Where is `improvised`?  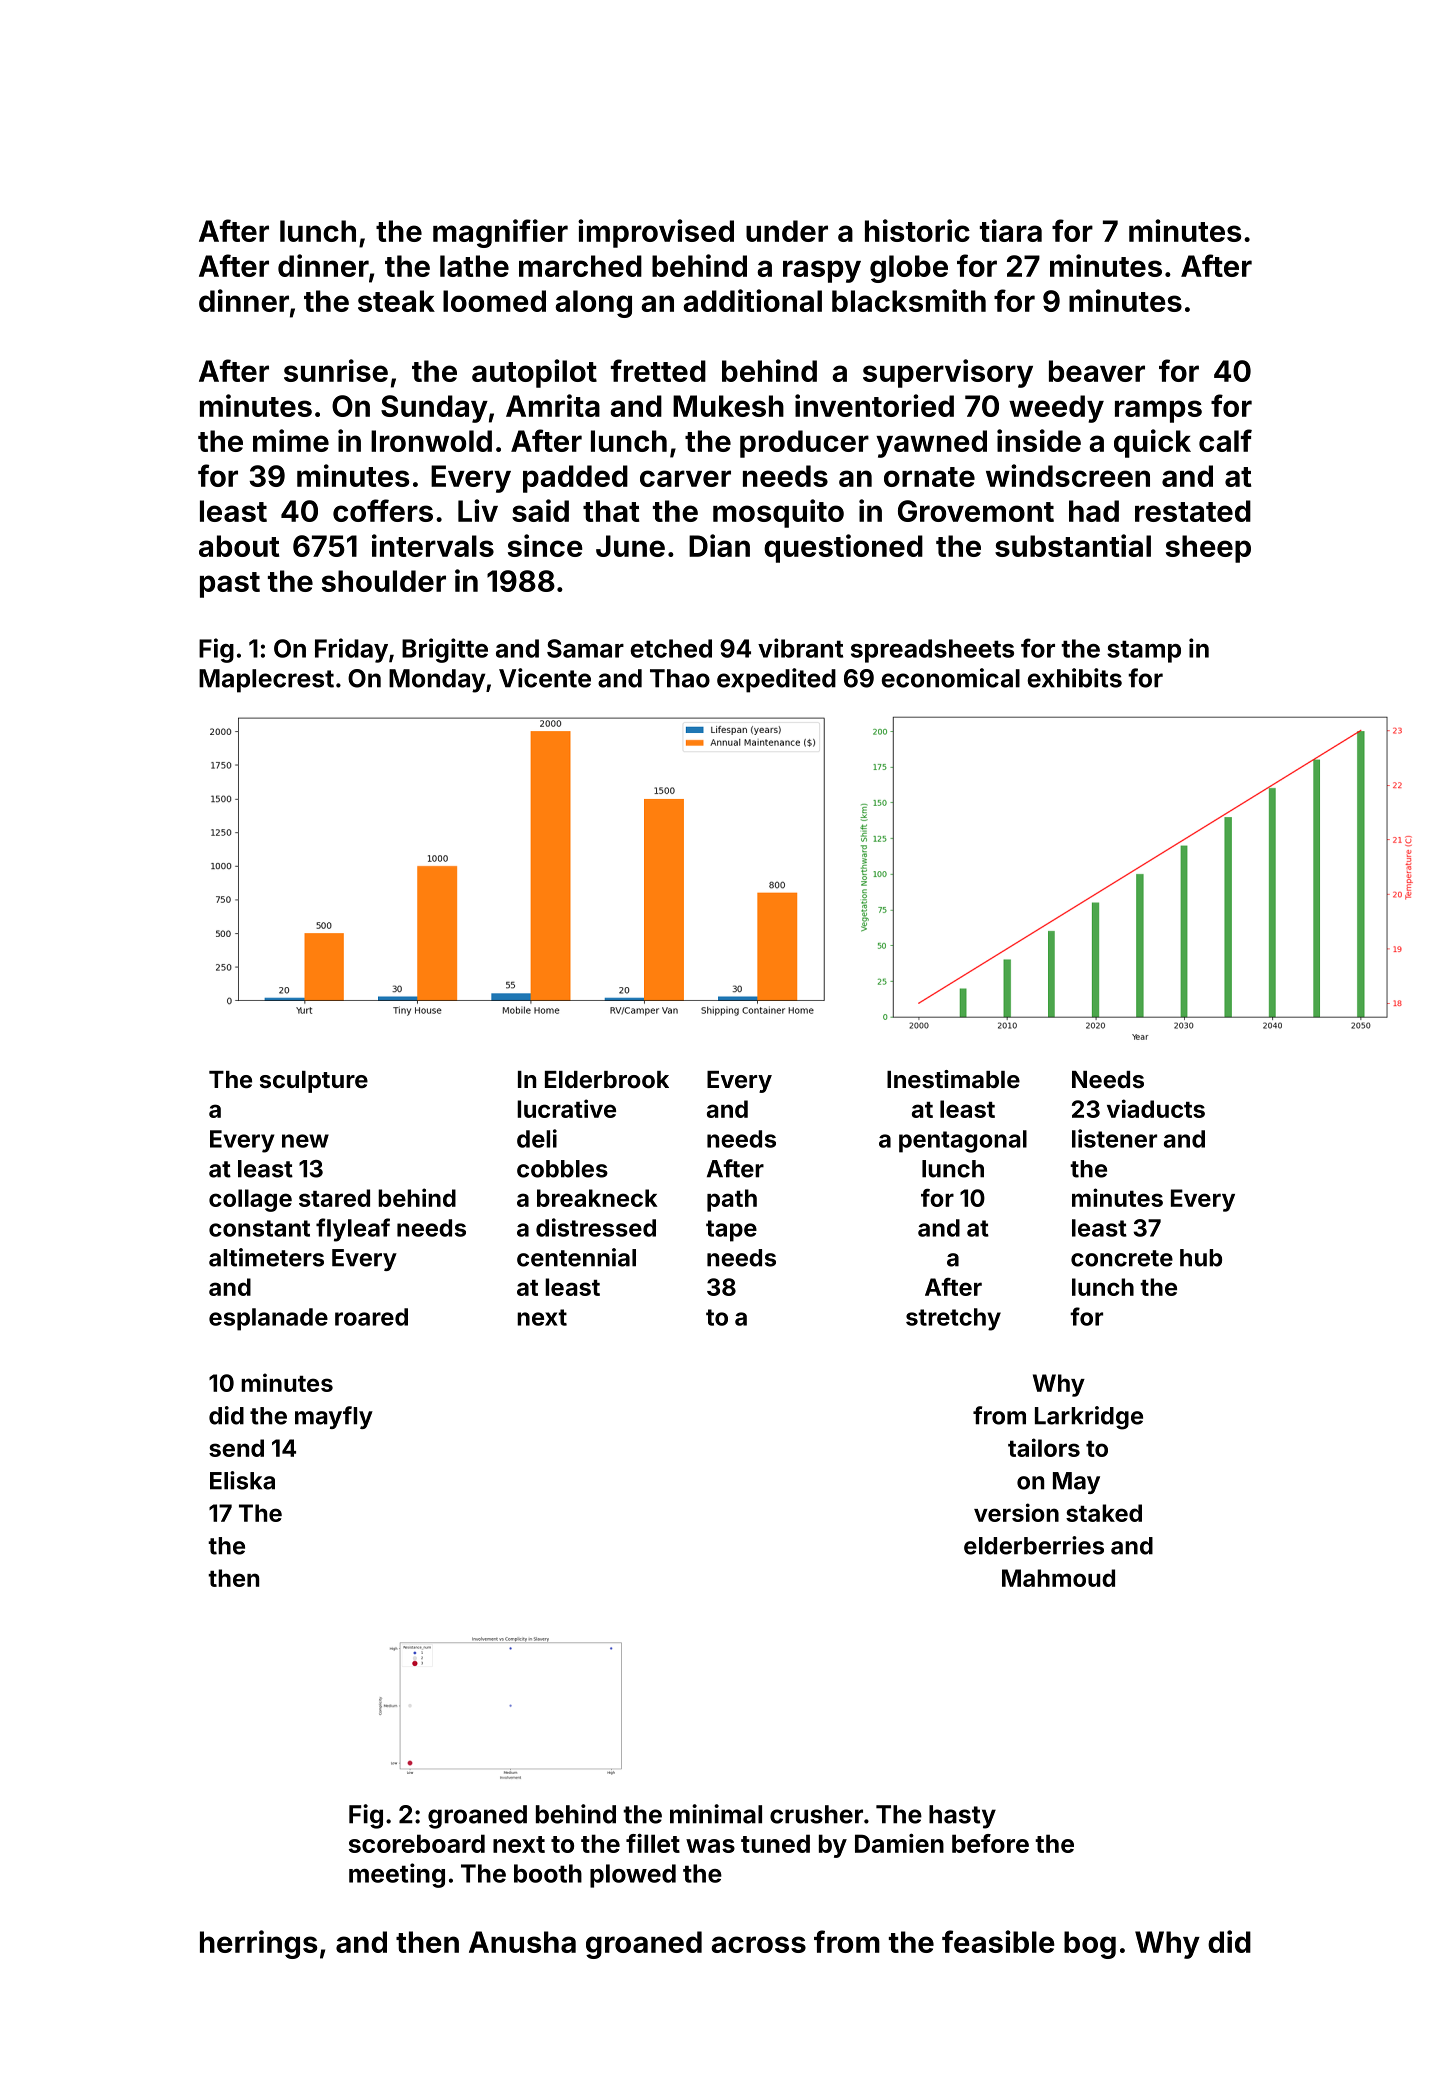
improvised is located at coordinates (656, 233).
